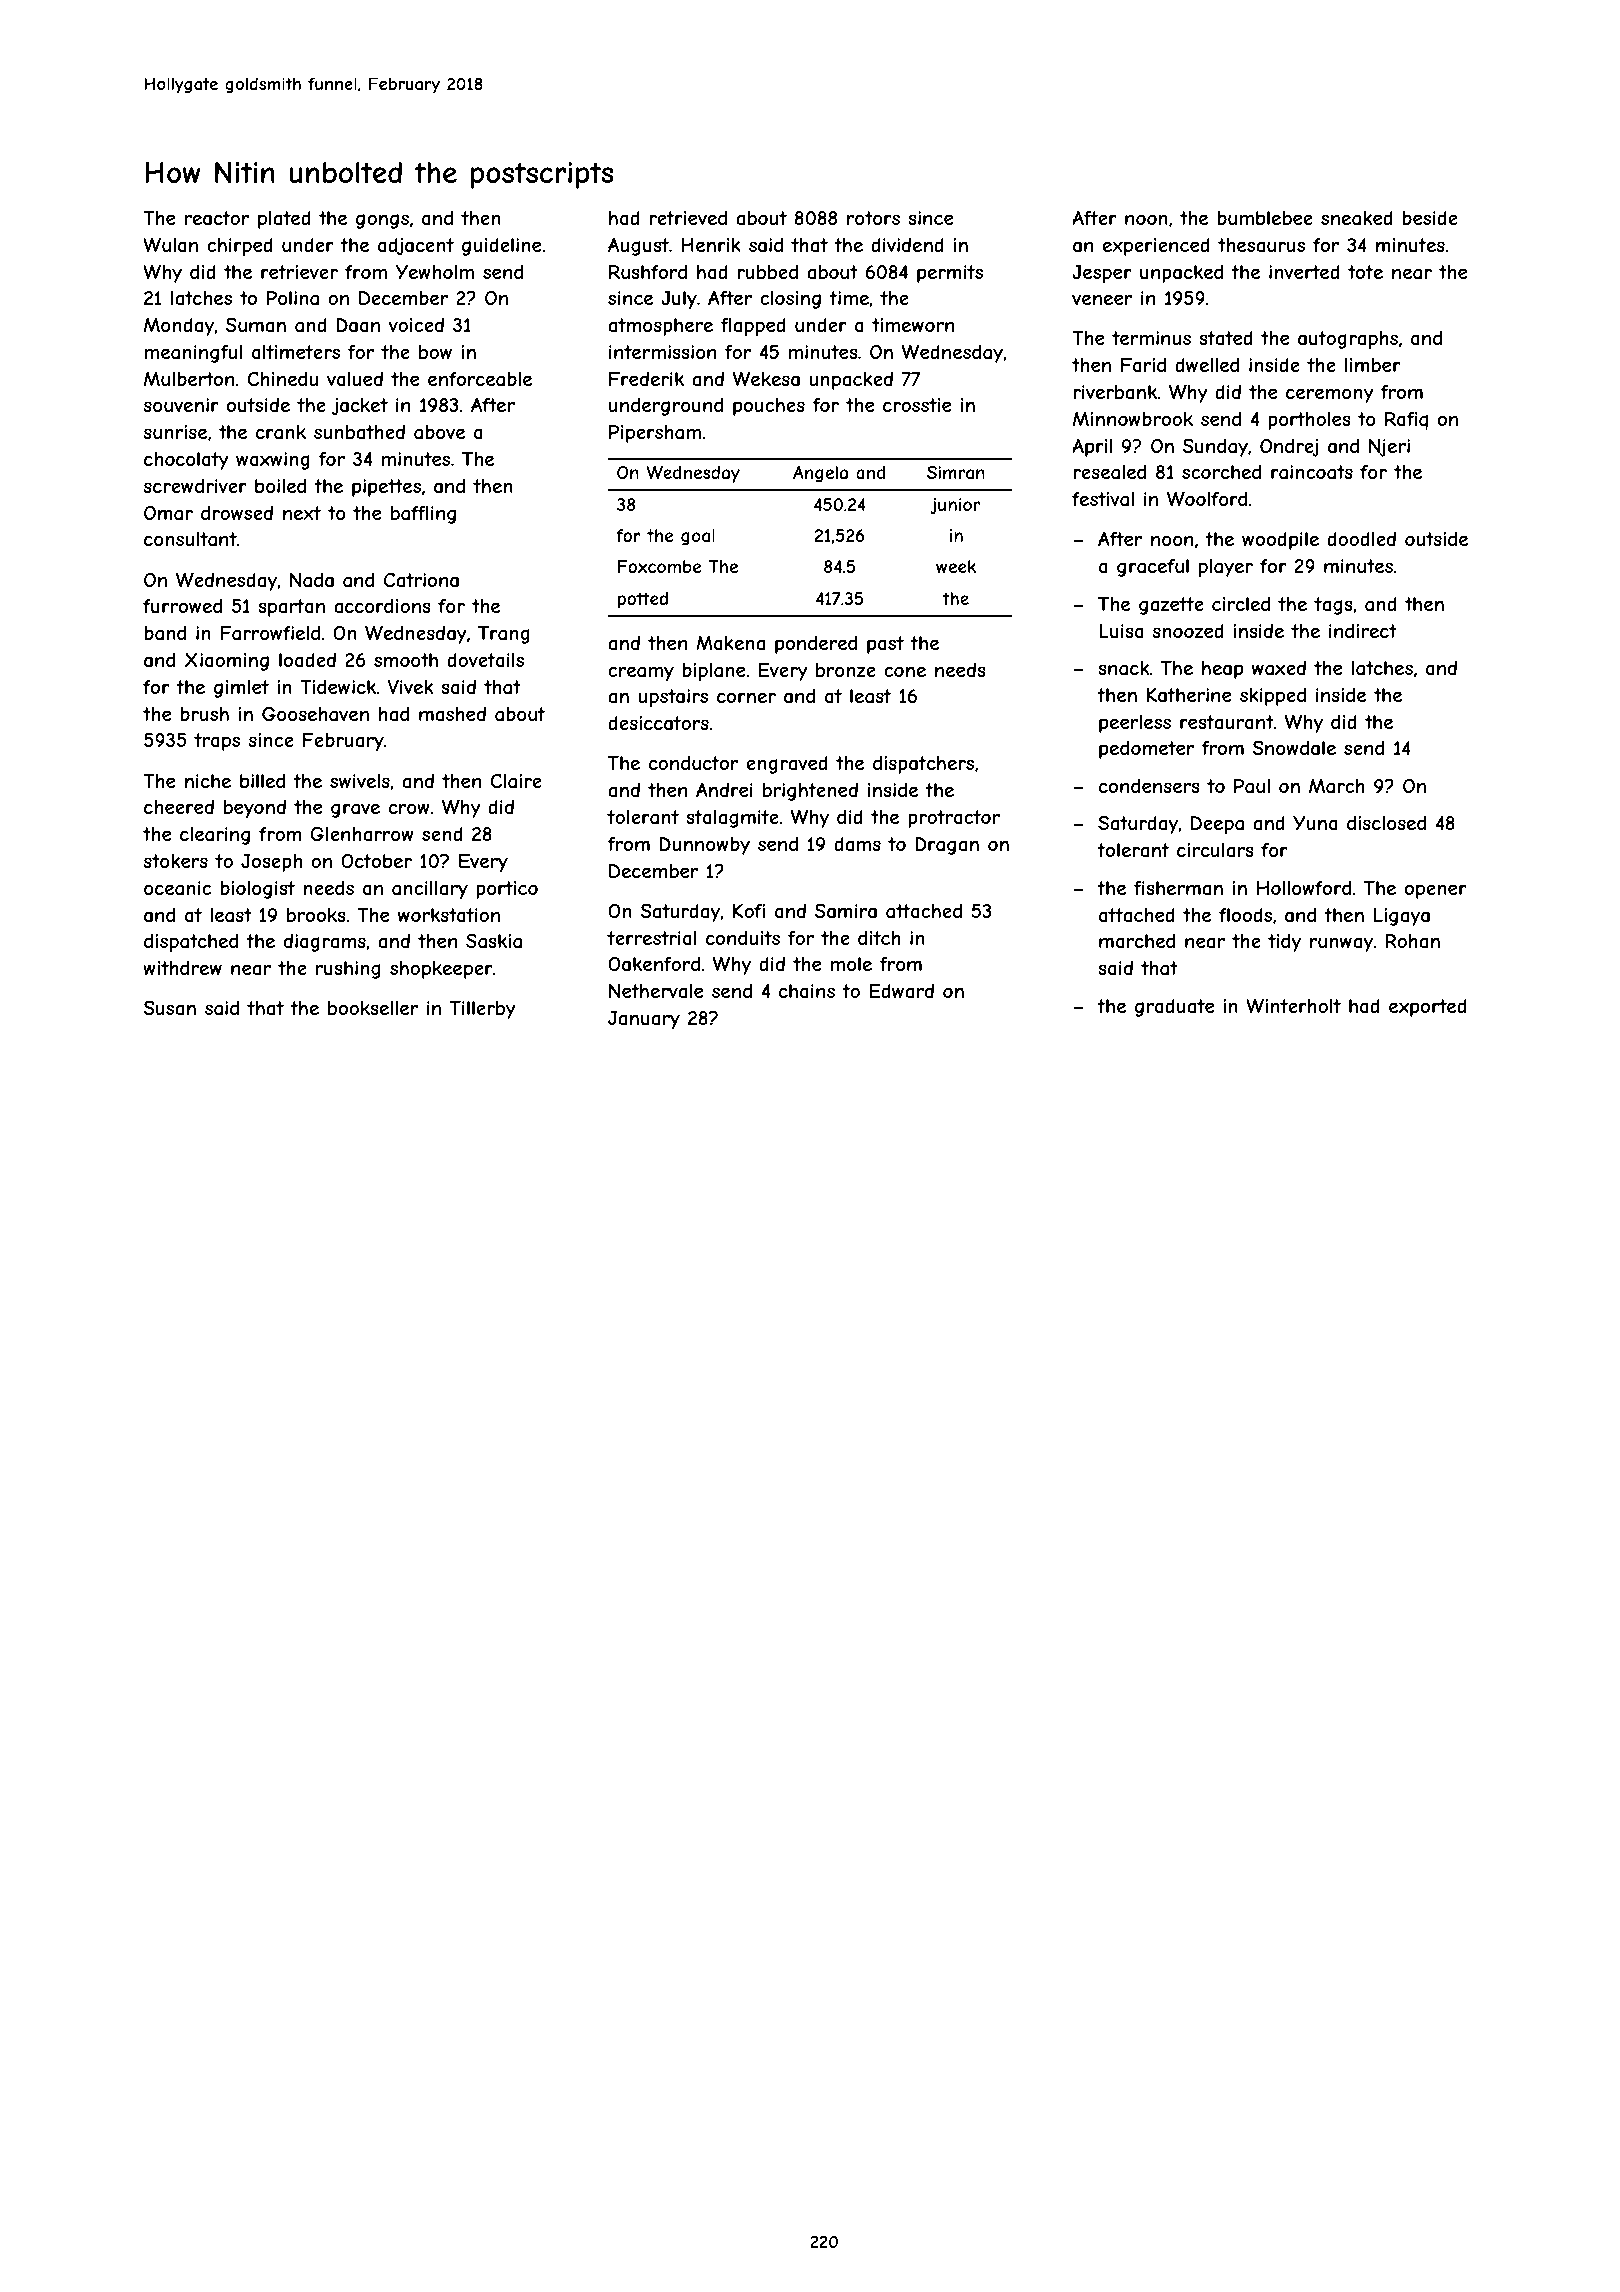 This image has width=1620, height=2292. Describe the element at coordinates (281, 432) in the image. I see `crank` at that location.
